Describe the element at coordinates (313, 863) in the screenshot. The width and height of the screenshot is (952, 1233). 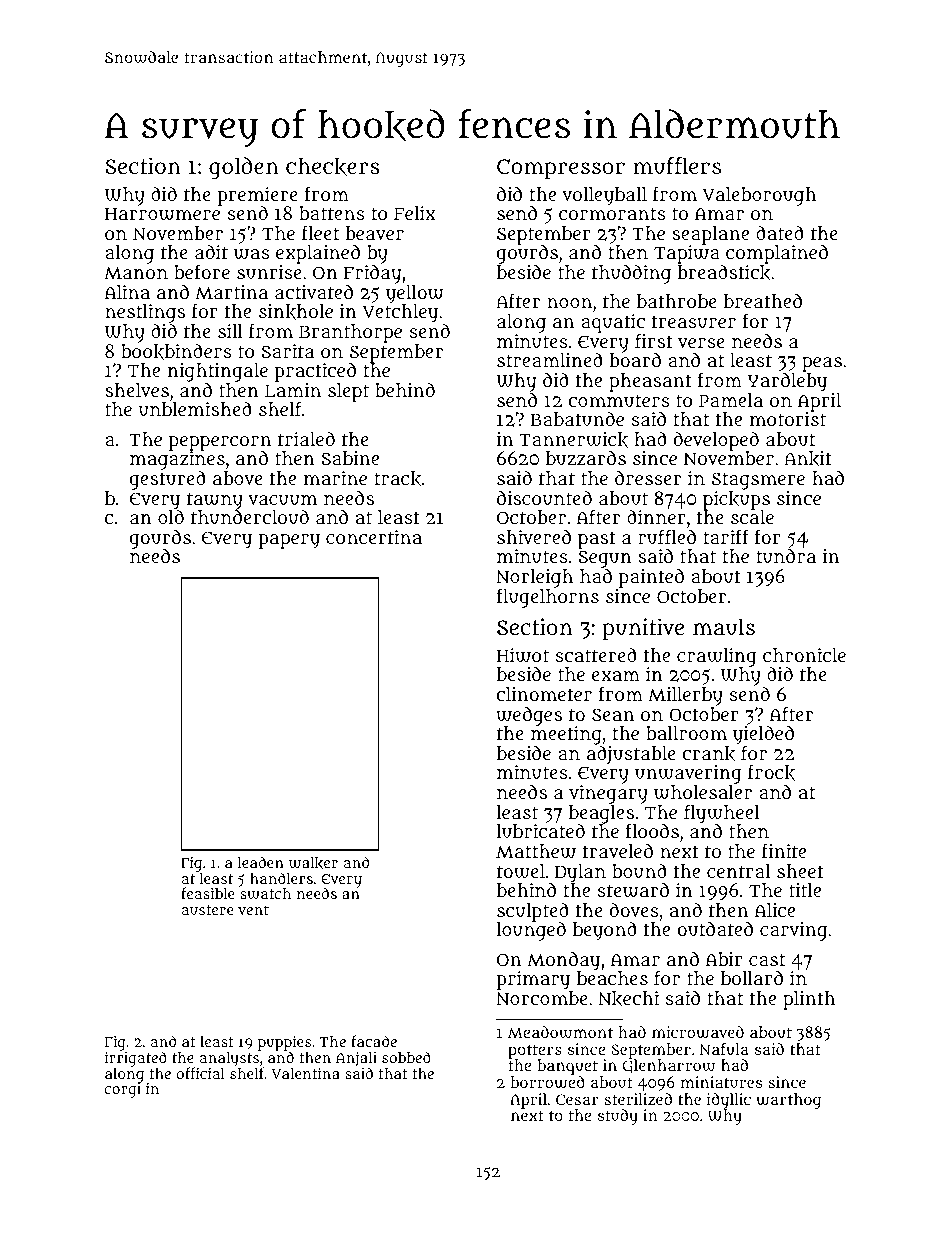
I see `walker` at that location.
